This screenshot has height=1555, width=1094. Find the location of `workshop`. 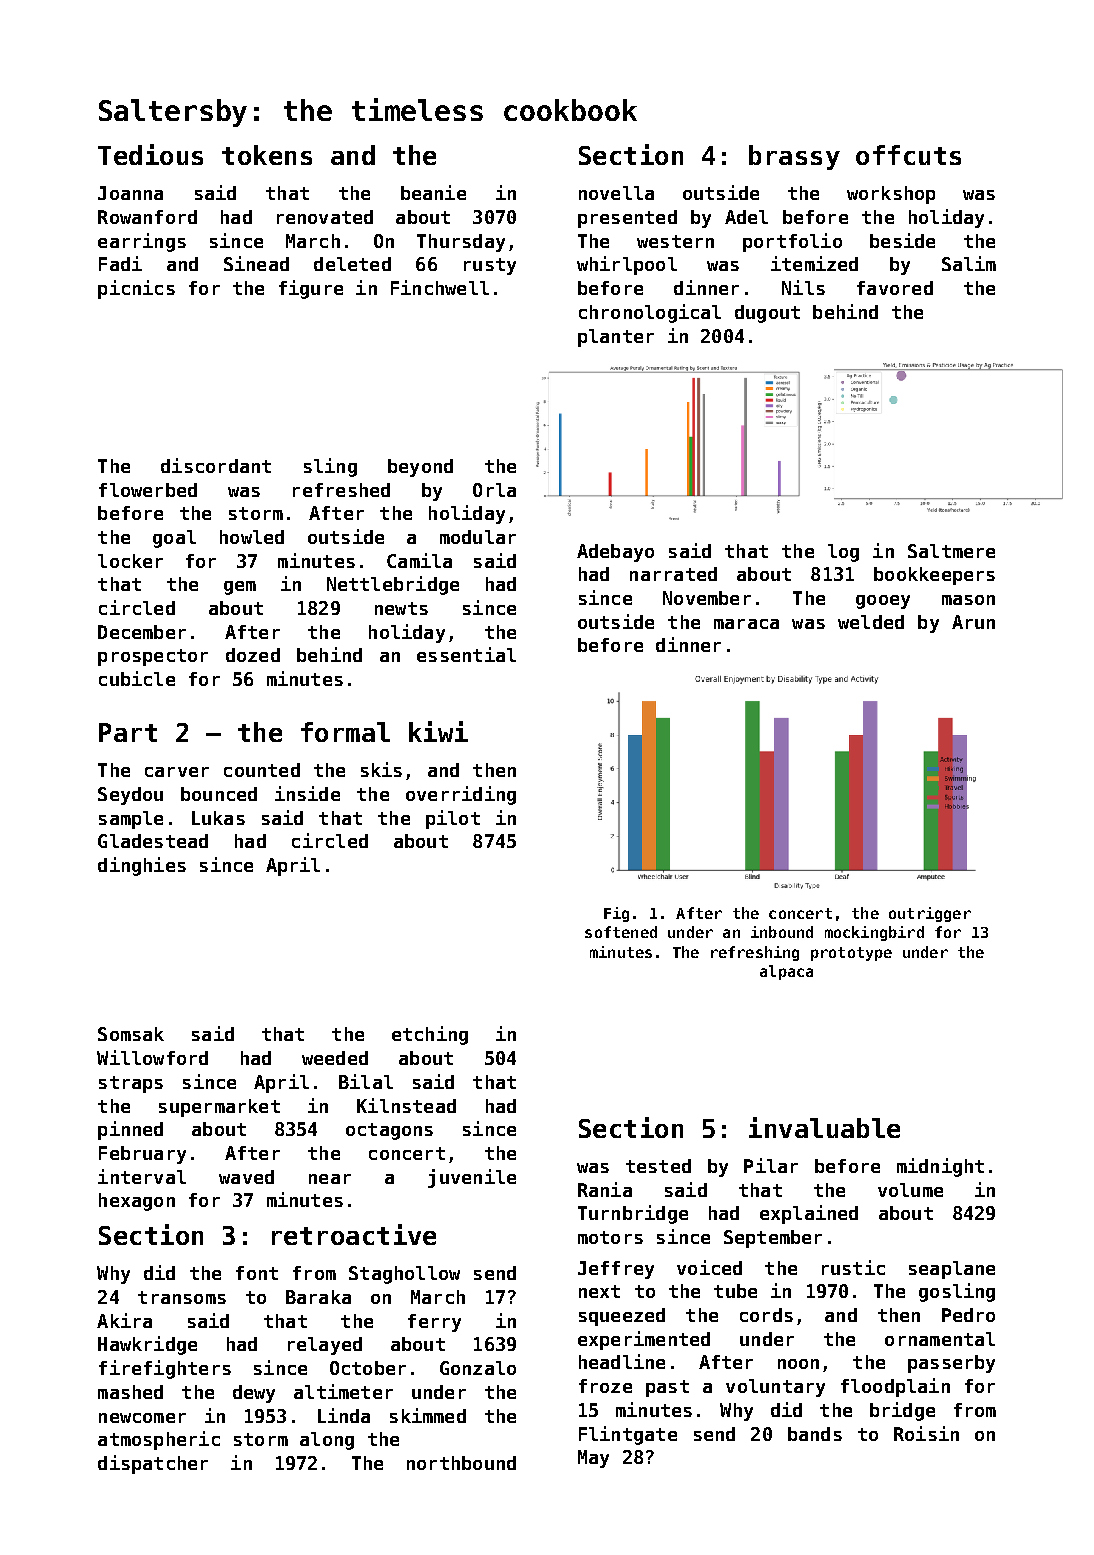

workshop is located at coordinates (891, 195).
